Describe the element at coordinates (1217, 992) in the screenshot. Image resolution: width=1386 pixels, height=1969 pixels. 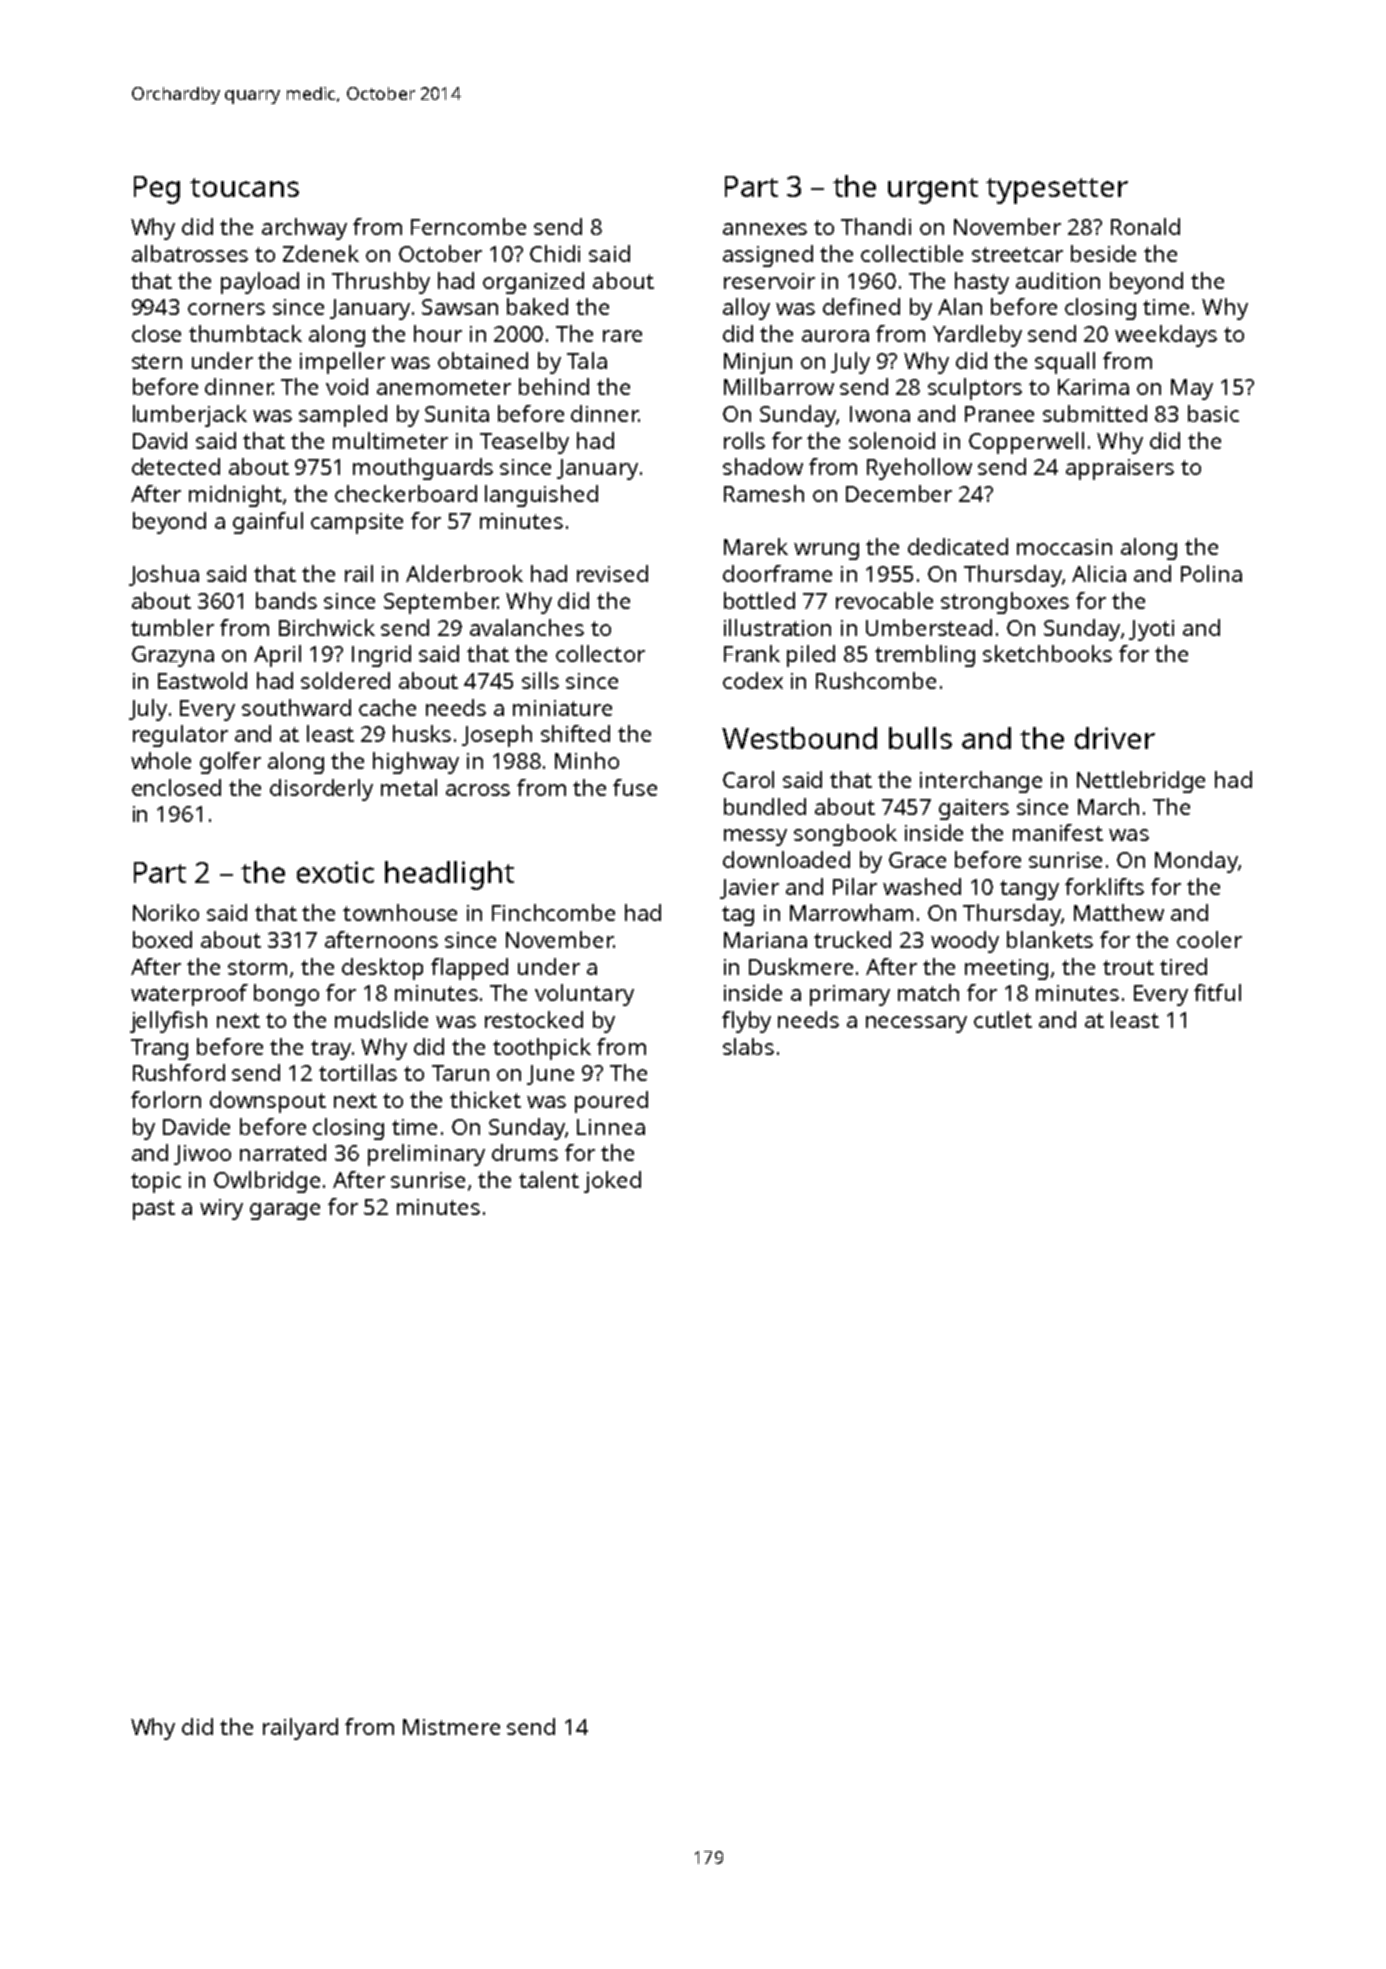
I see `fitful` at that location.
